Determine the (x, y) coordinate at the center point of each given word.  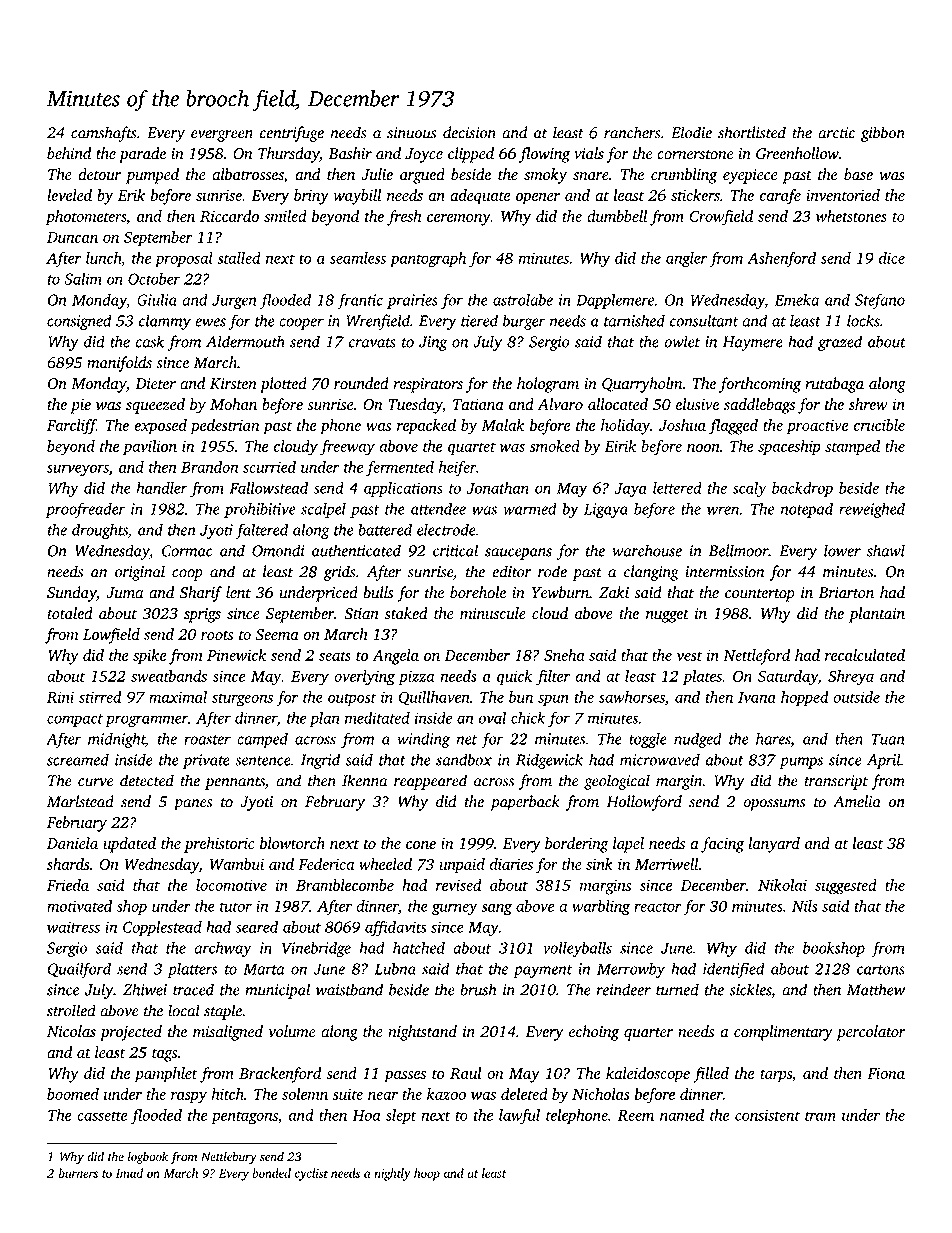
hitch (228, 1094)
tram (820, 1116)
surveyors (78, 470)
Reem (636, 1115)
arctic (836, 133)
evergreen (222, 136)
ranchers (632, 132)
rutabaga (834, 385)
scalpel (323, 510)
